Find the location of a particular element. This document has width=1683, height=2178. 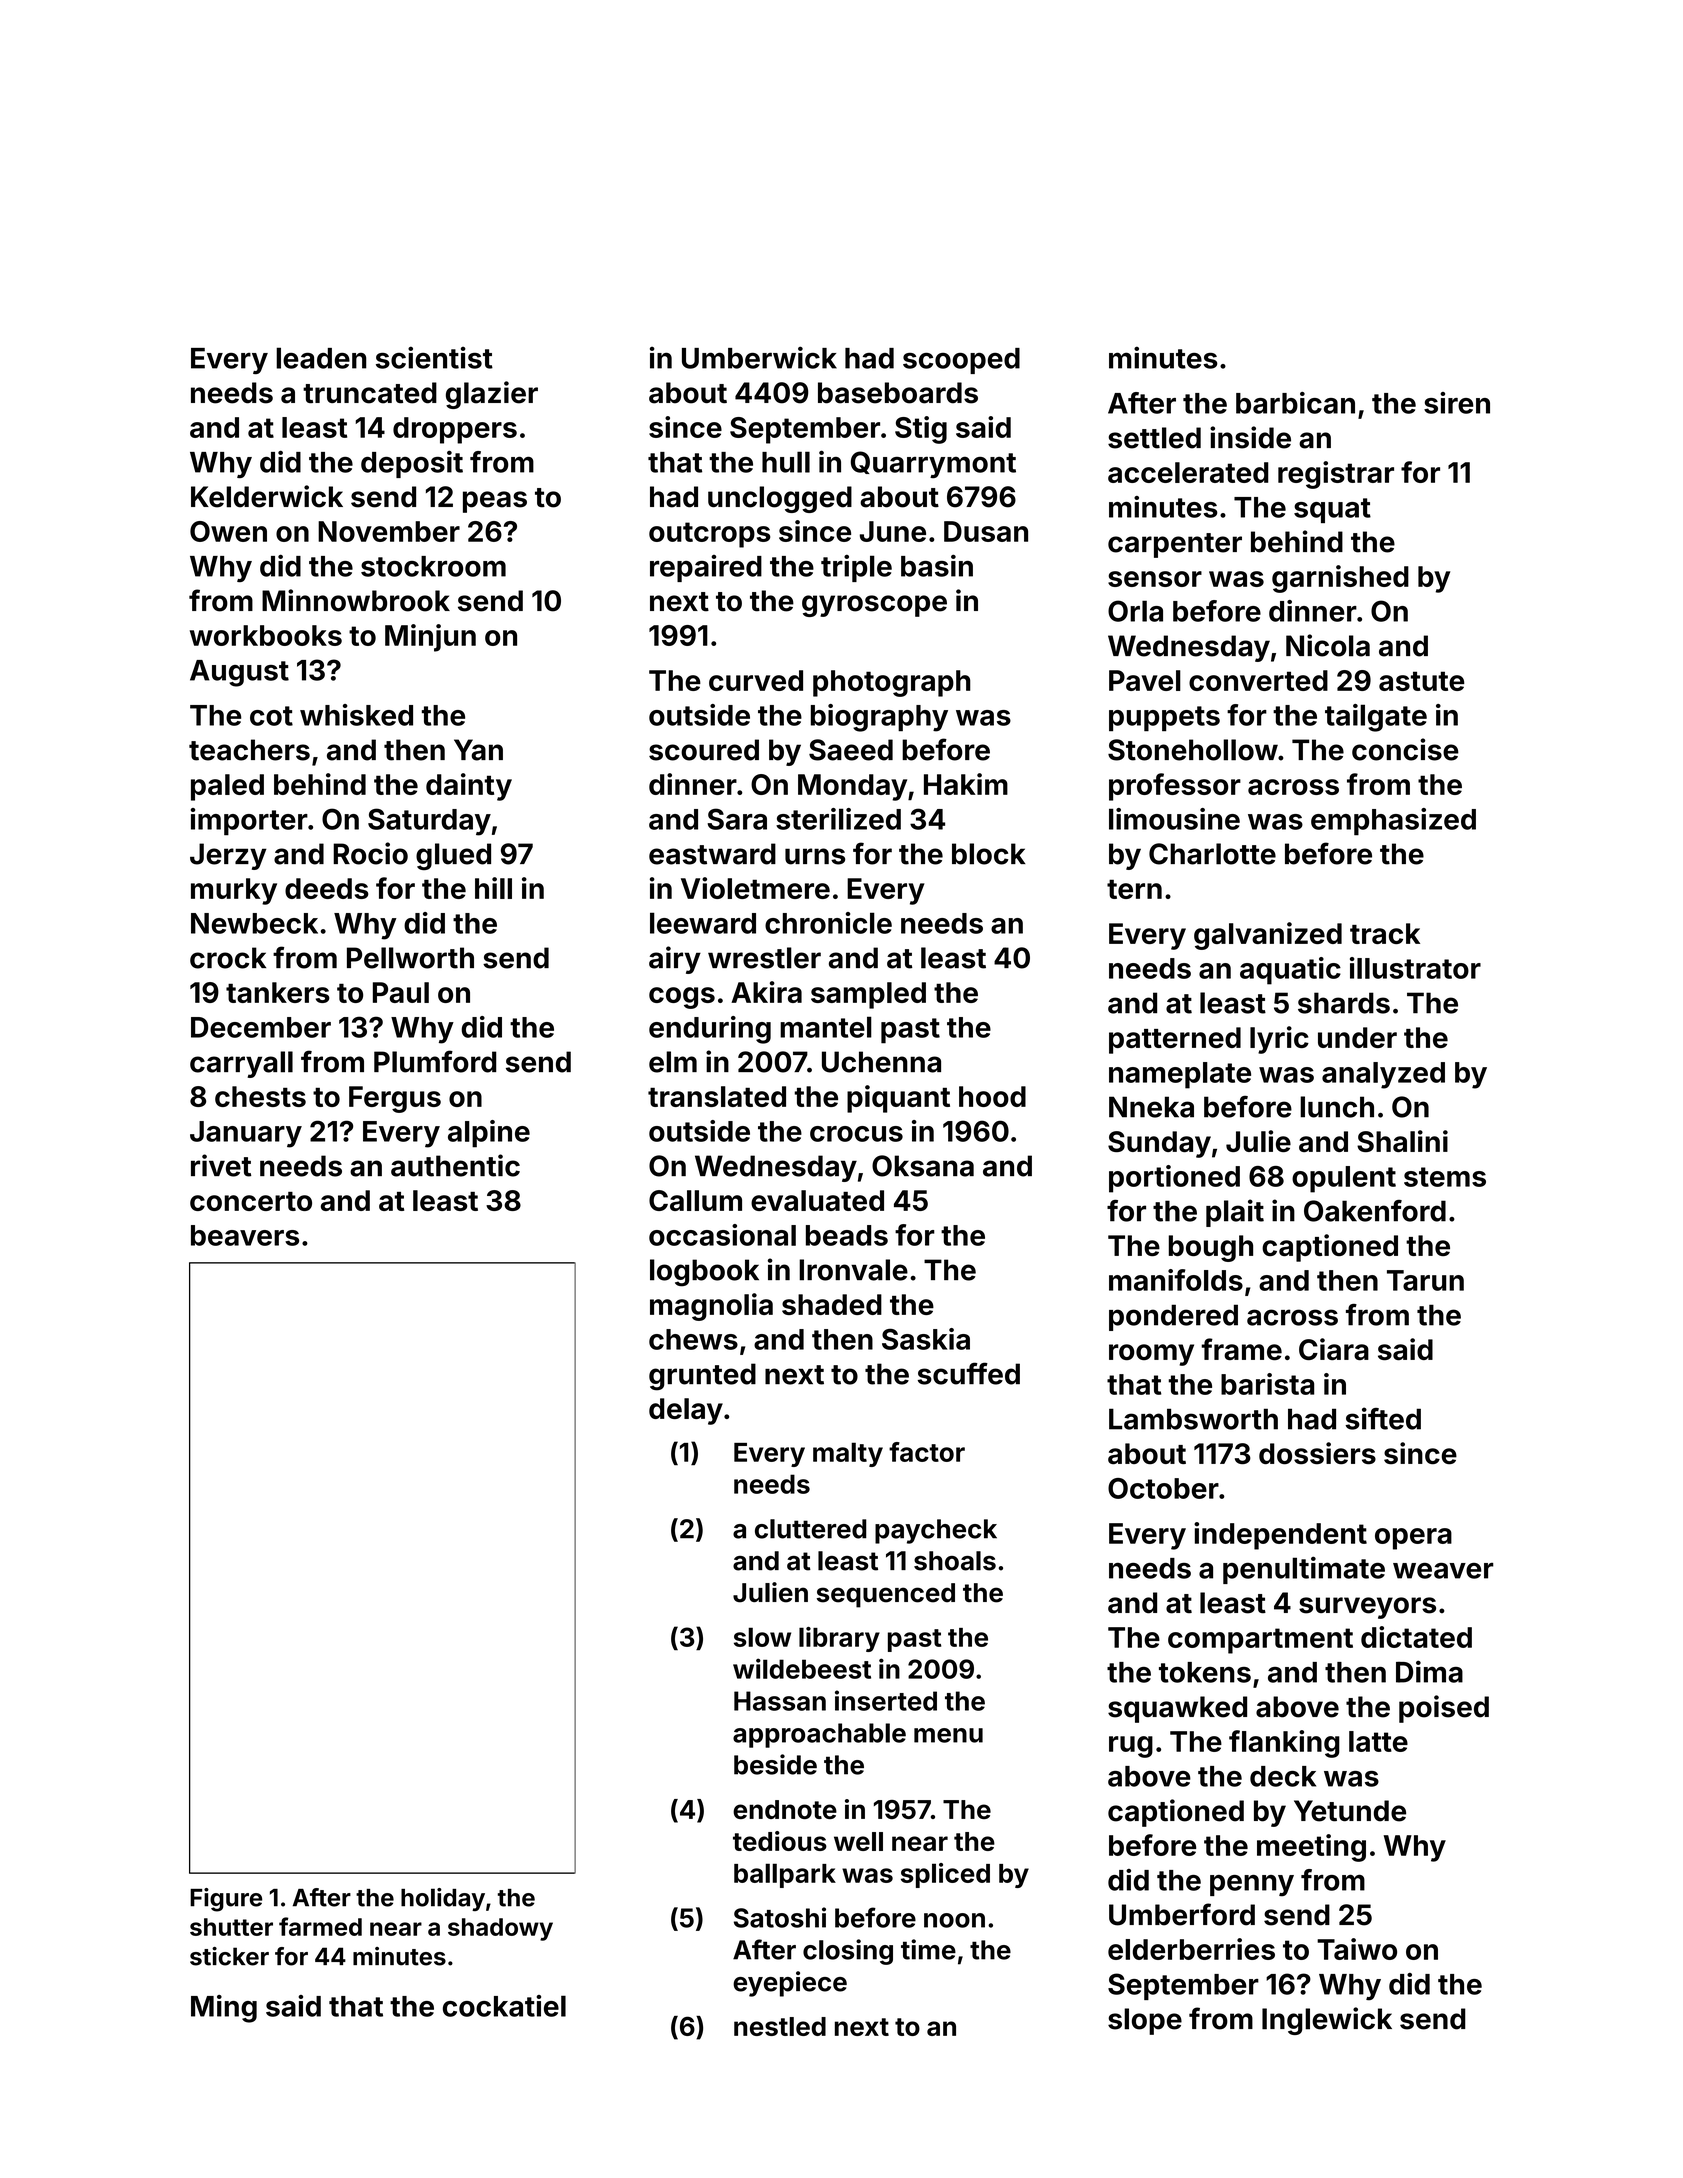

galvanized is located at coordinates (1268, 936).
